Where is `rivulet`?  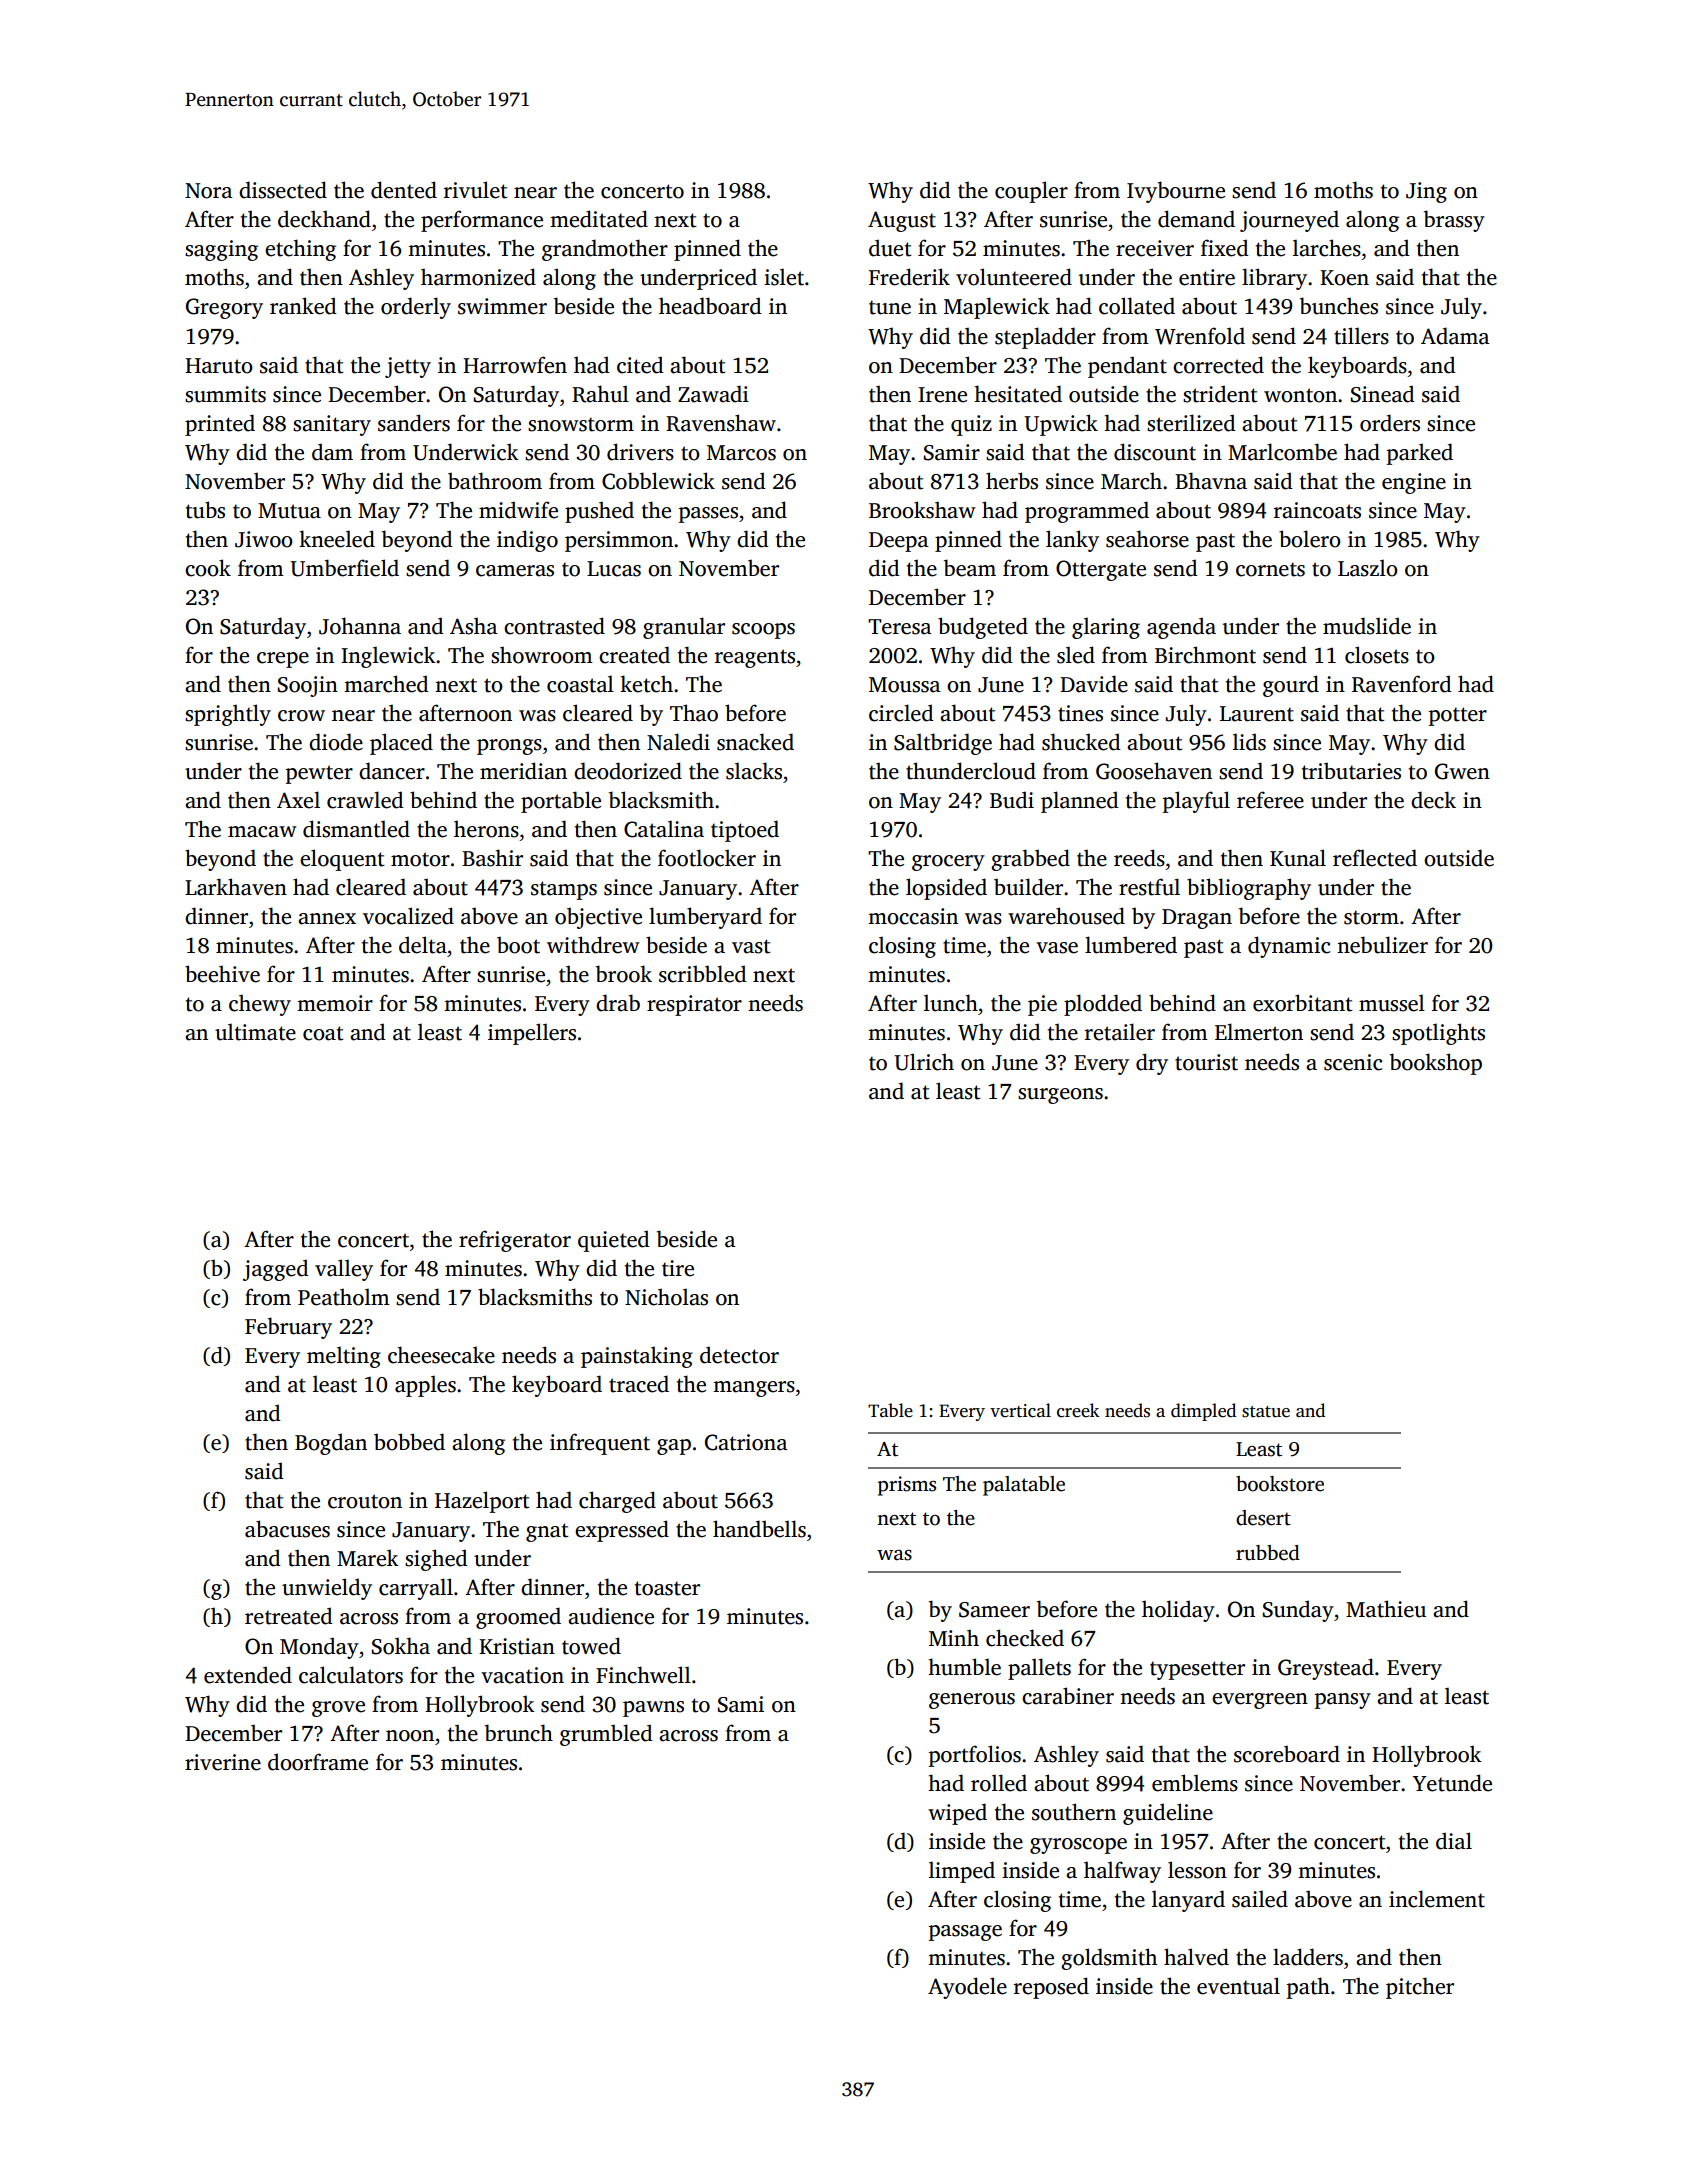
rivulet is located at coordinates (476, 190).
